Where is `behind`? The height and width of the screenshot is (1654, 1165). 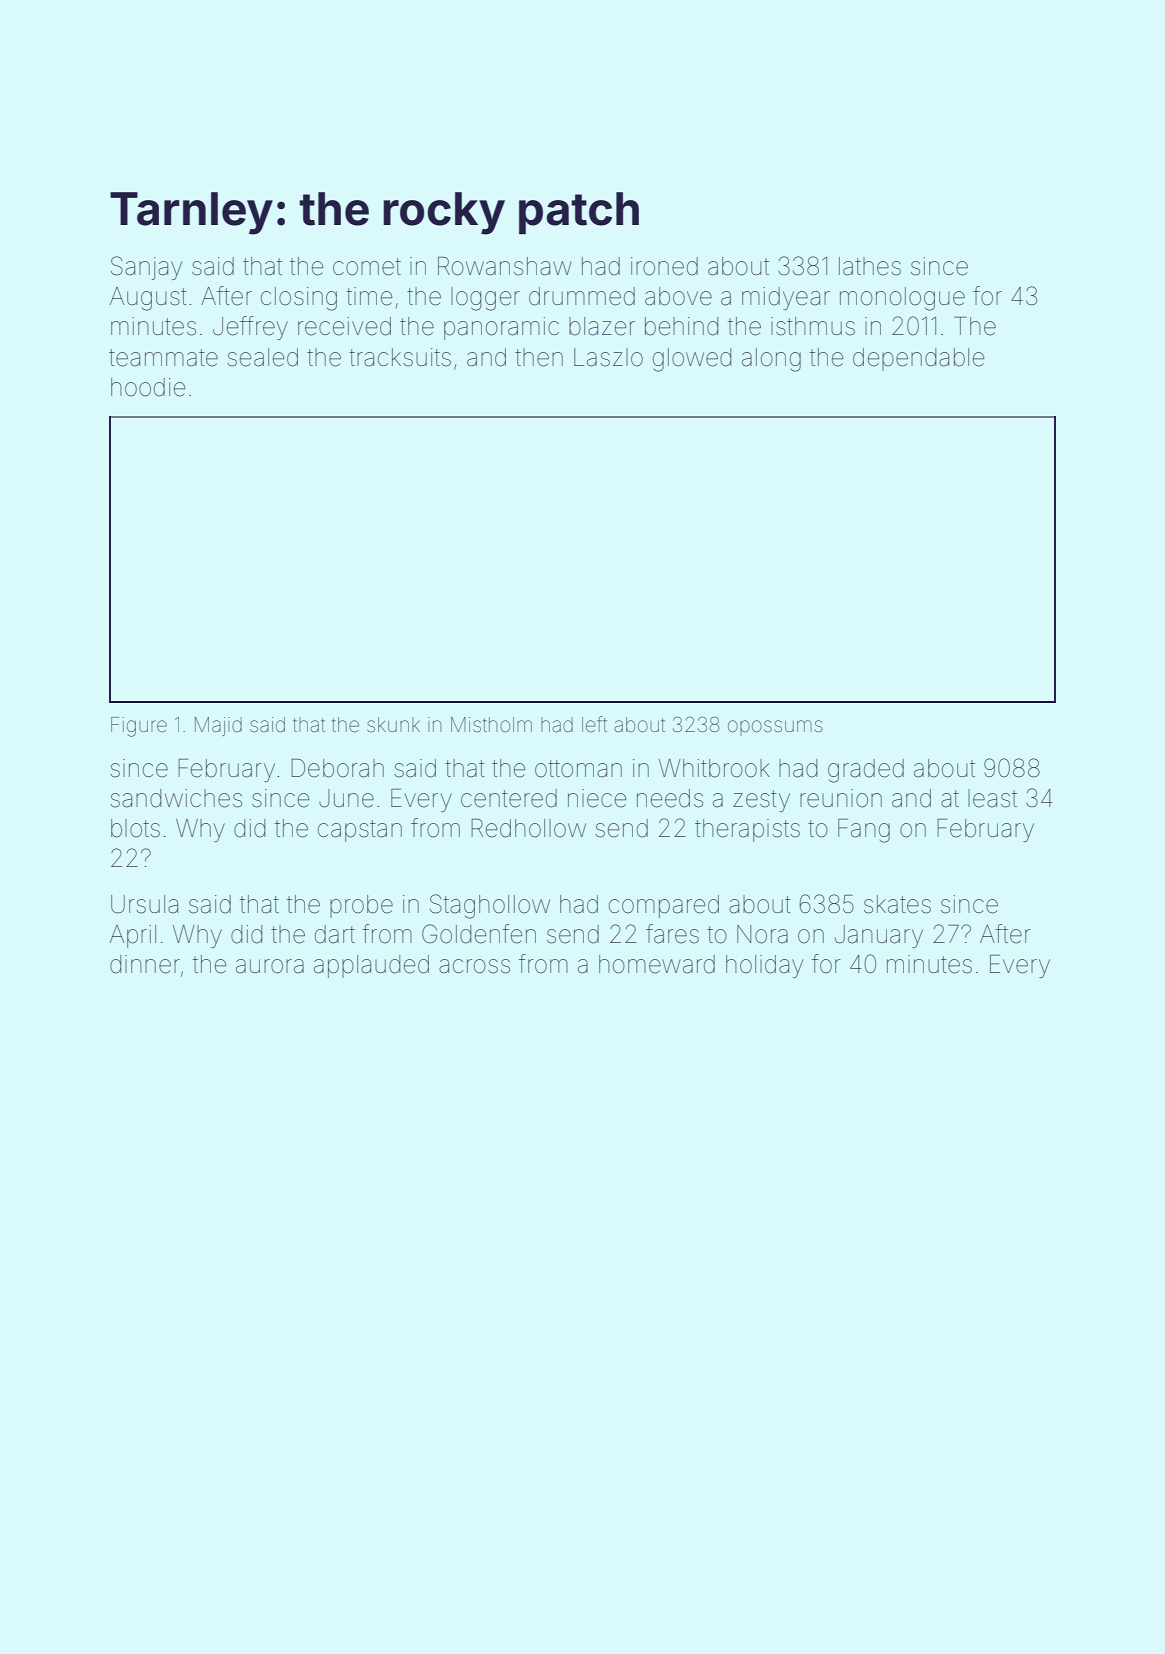 behind is located at coordinates (681, 326).
